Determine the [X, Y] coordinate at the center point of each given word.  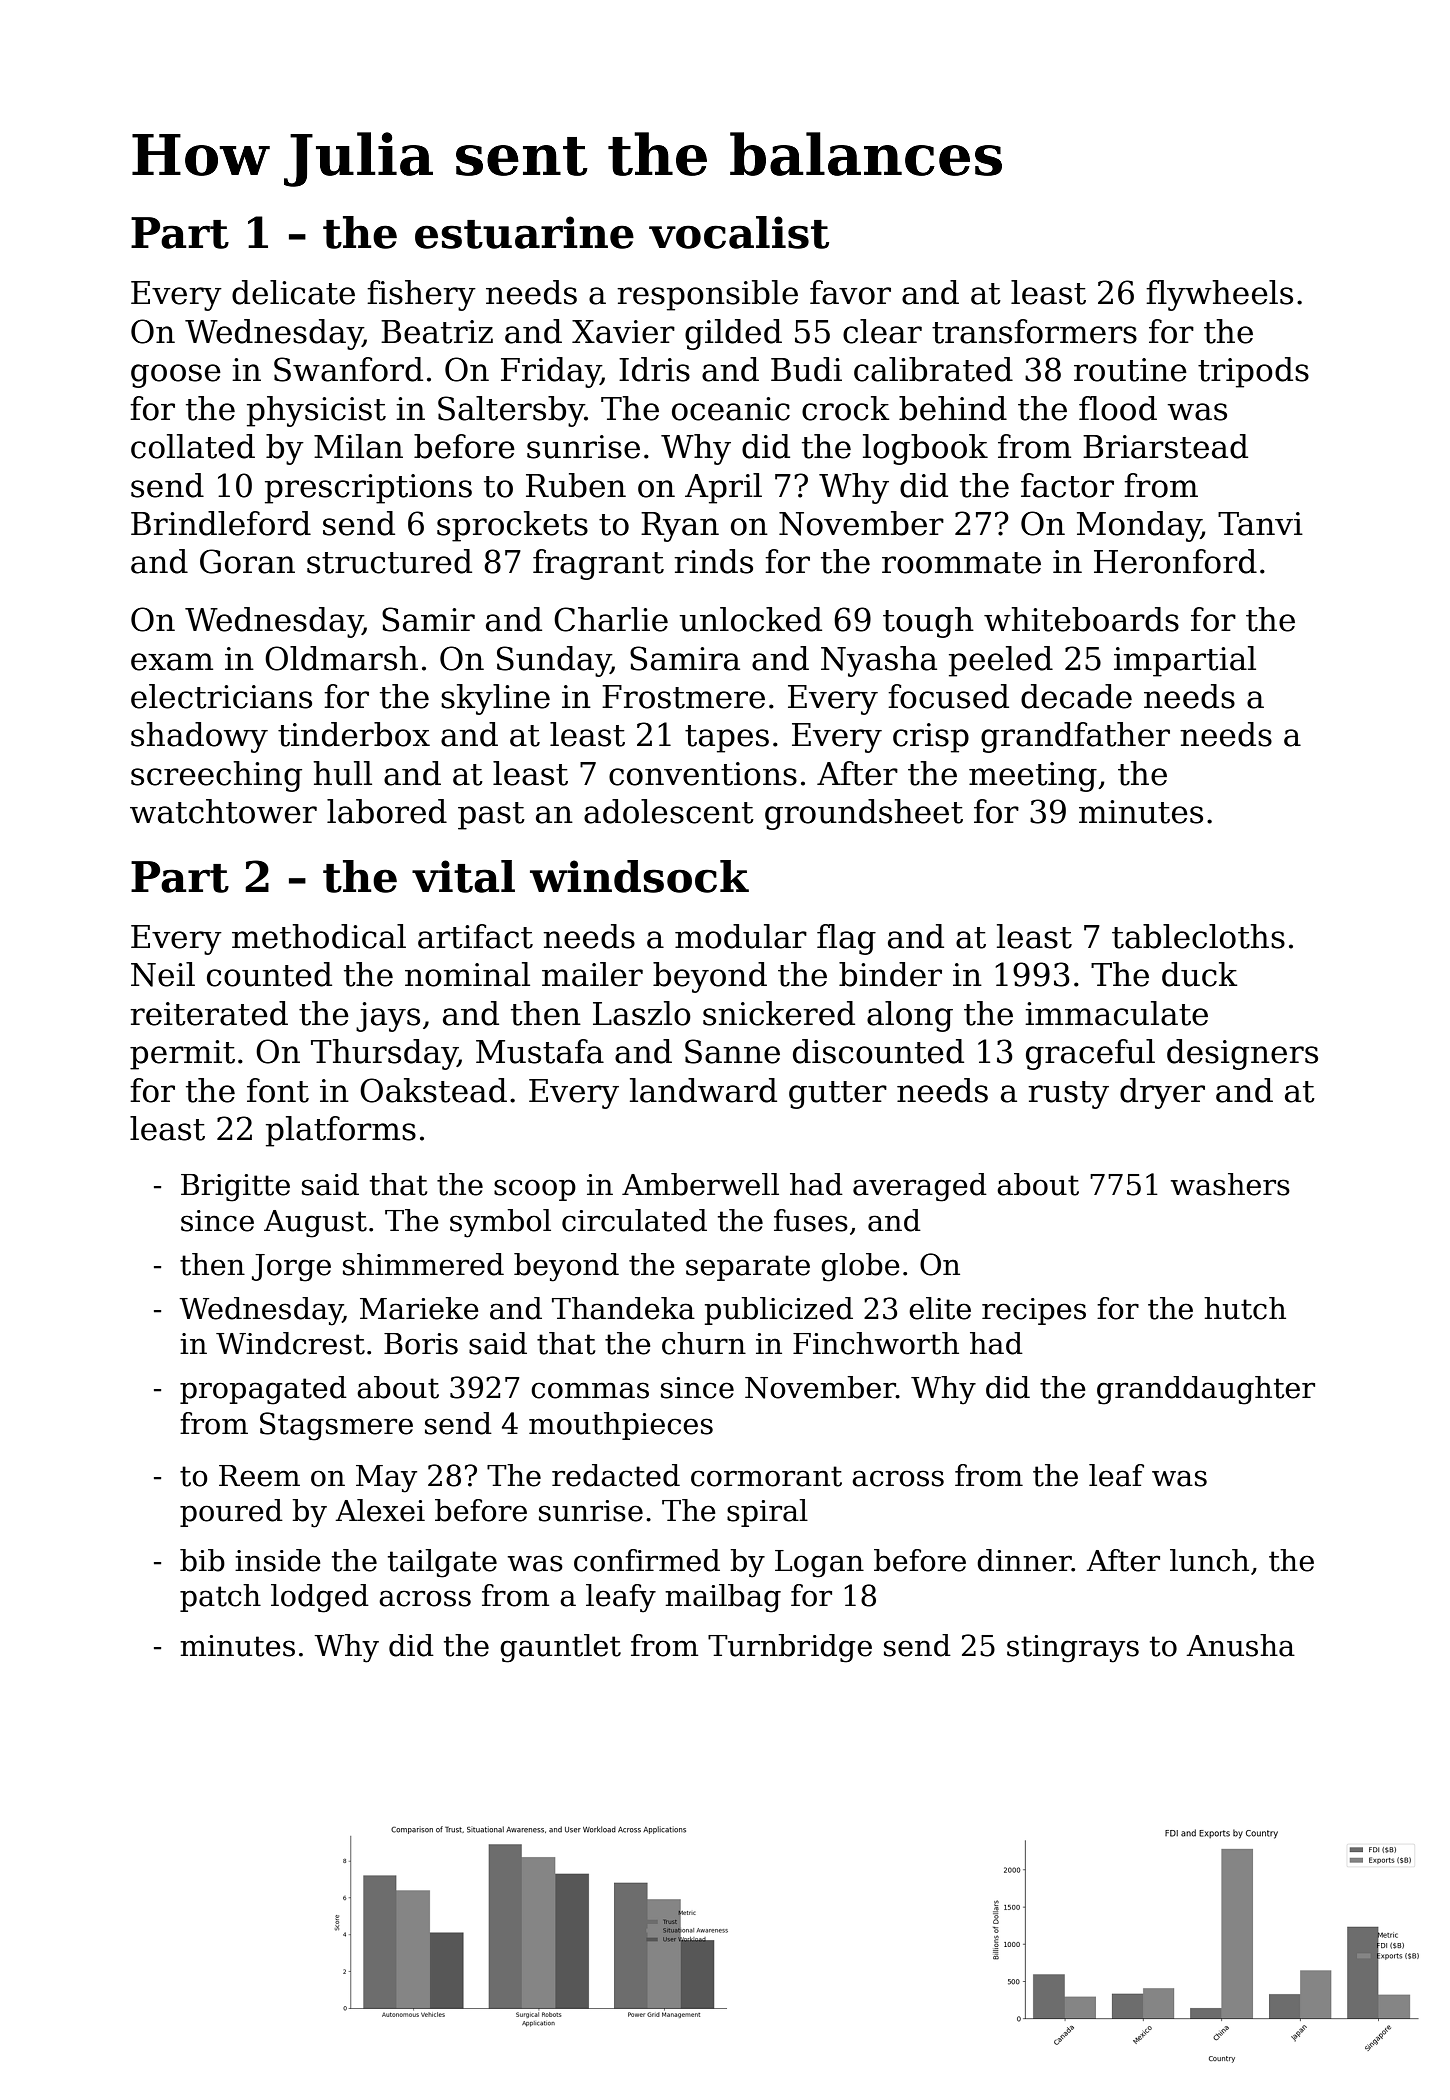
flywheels [1219, 295]
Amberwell [700, 1184]
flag [846, 939]
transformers [1034, 331]
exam [172, 662]
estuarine [524, 232]
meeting [1033, 777]
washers [1230, 1184]
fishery [421, 295]
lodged [320, 1598]
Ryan [680, 527]
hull [342, 773]
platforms [341, 1131]
